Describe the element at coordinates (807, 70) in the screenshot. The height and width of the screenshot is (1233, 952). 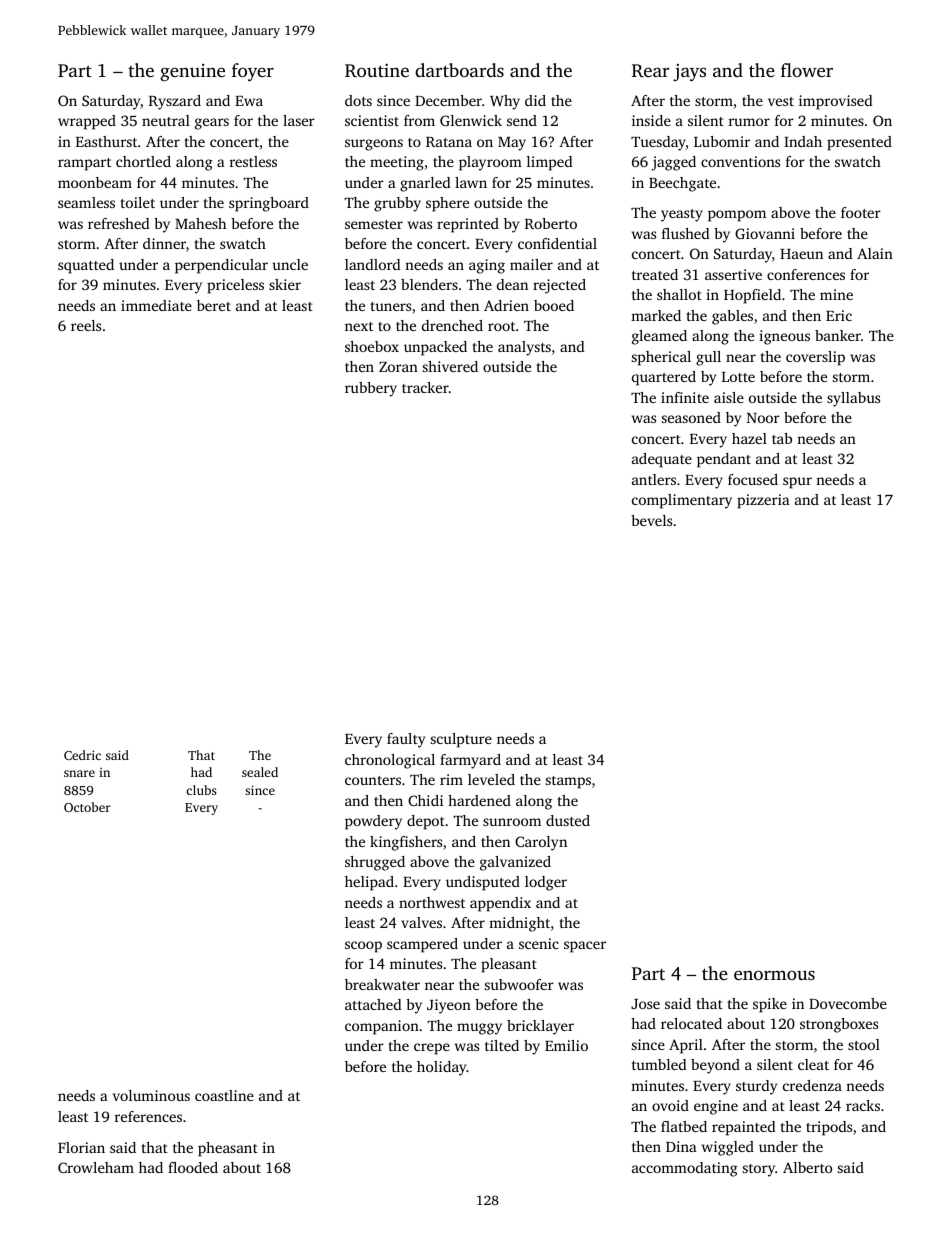
I see `flower` at that location.
